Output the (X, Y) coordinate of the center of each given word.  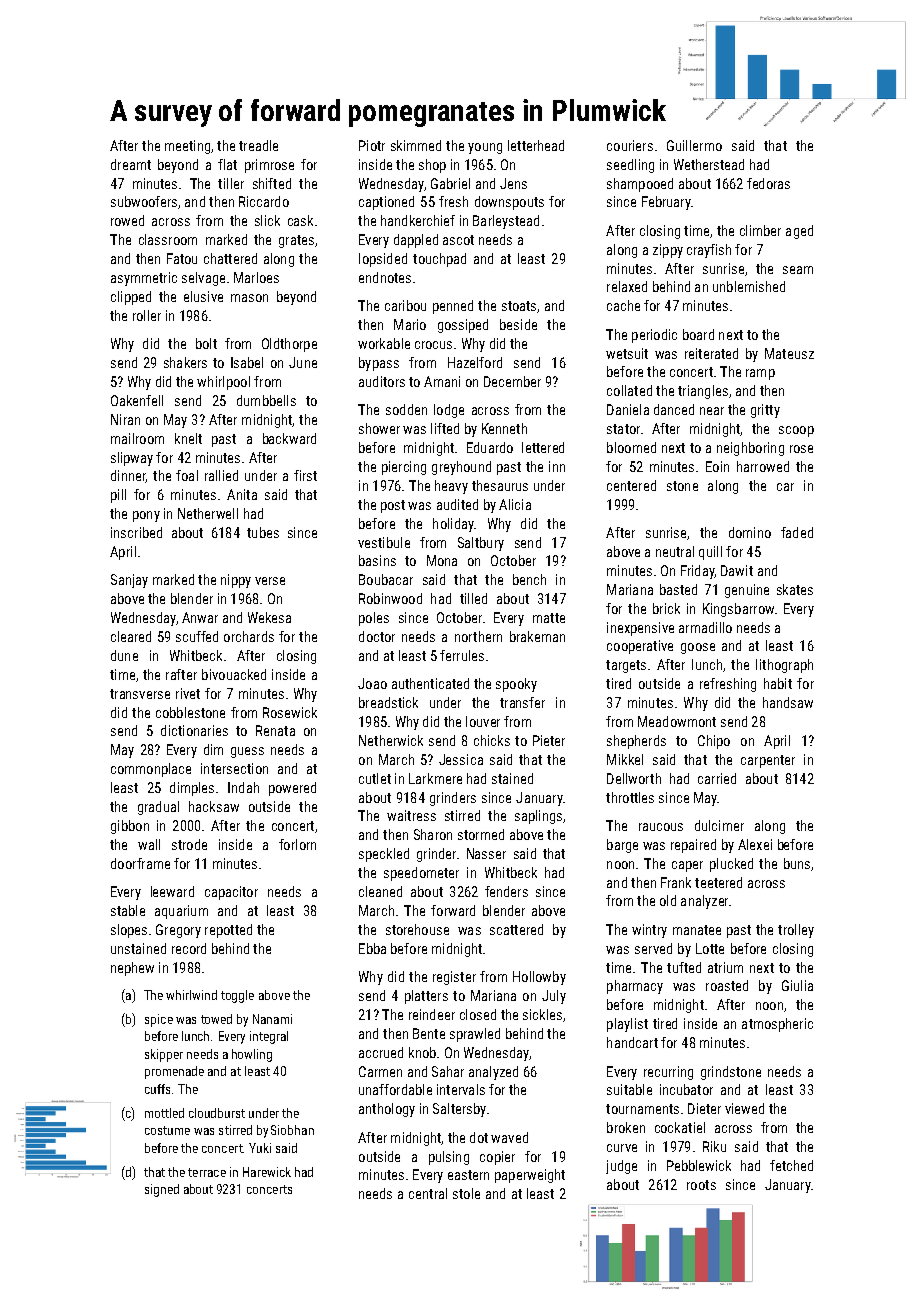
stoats (519, 306)
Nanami (272, 1019)
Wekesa (269, 617)
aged (799, 232)
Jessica (461, 759)
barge (622, 846)
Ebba (372, 948)
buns (797, 863)
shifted (272, 183)
